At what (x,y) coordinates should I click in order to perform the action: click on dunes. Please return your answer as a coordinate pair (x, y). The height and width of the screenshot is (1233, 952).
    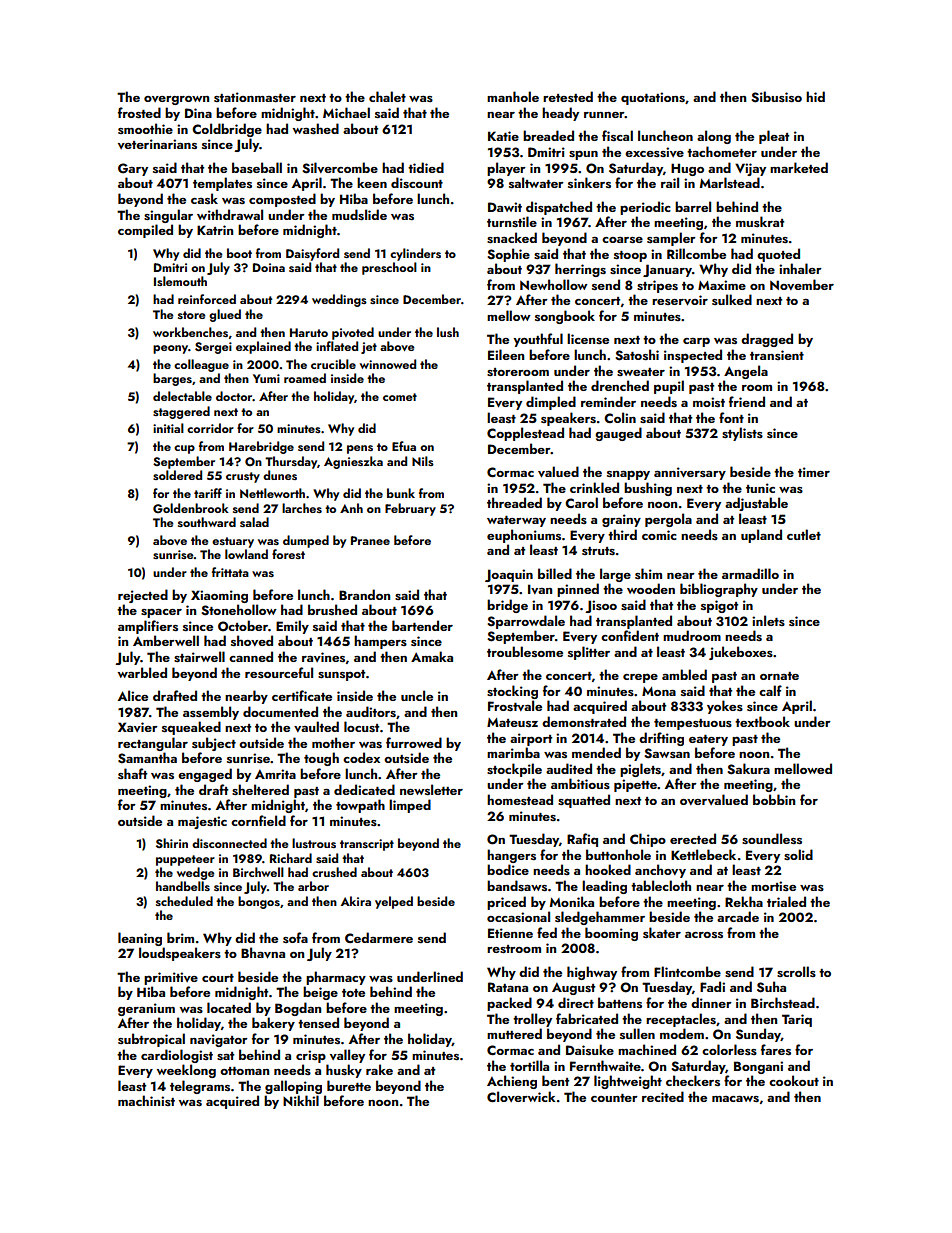
    Looking at the image, I should click on (280, 475).
